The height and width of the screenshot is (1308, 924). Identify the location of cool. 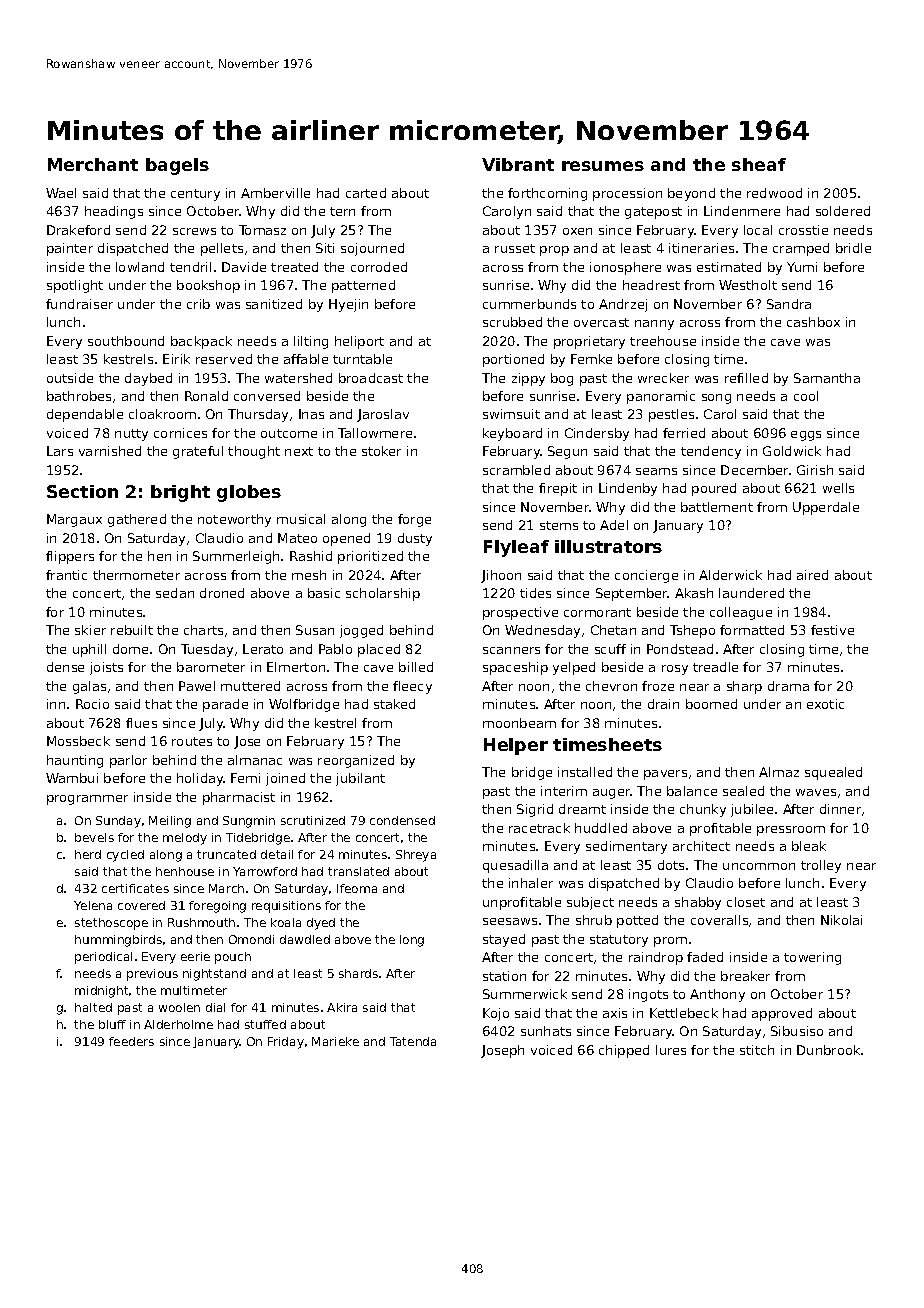
(806, 396).
